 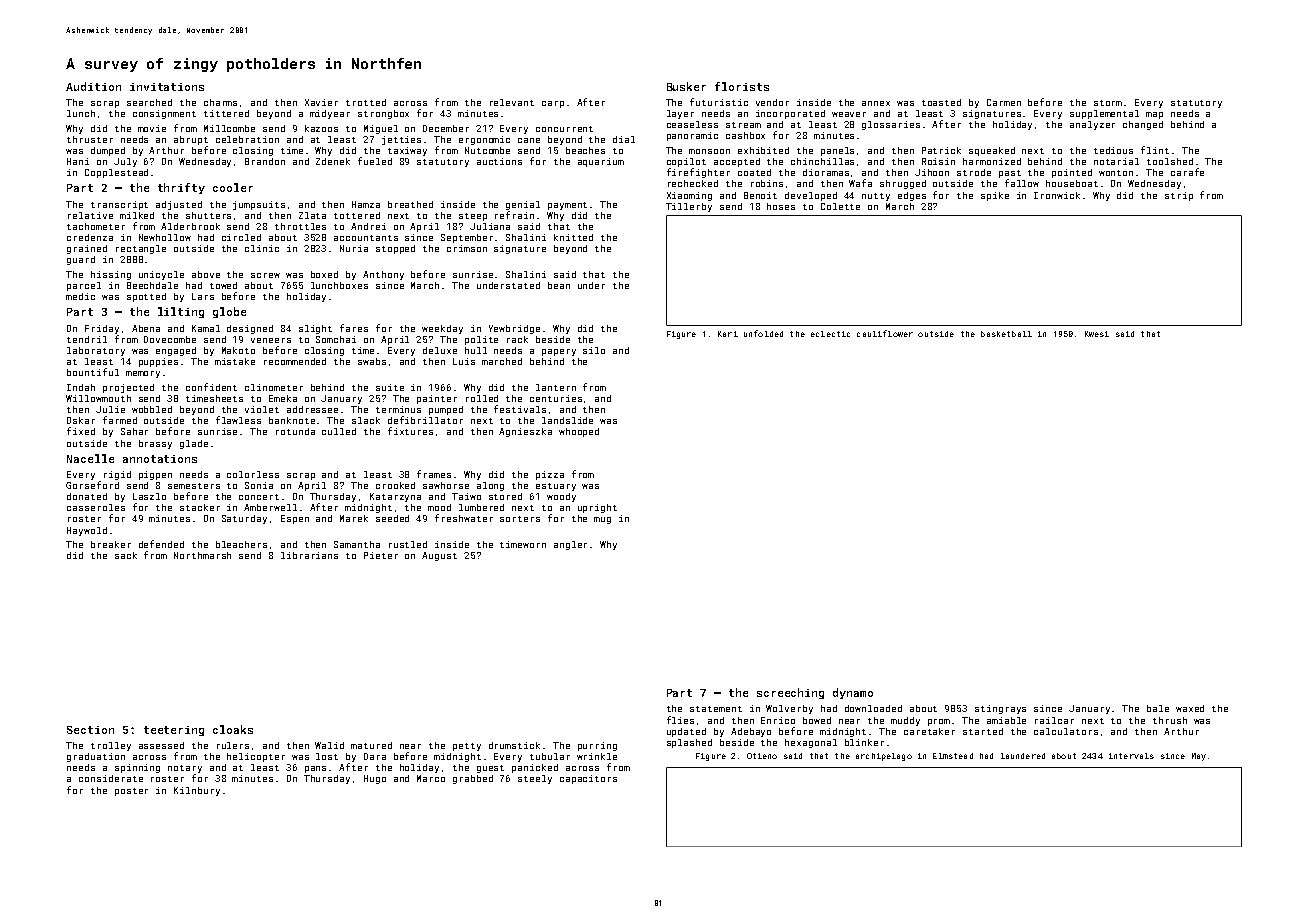 I want to click on map, so click(x=1154, y=115).
